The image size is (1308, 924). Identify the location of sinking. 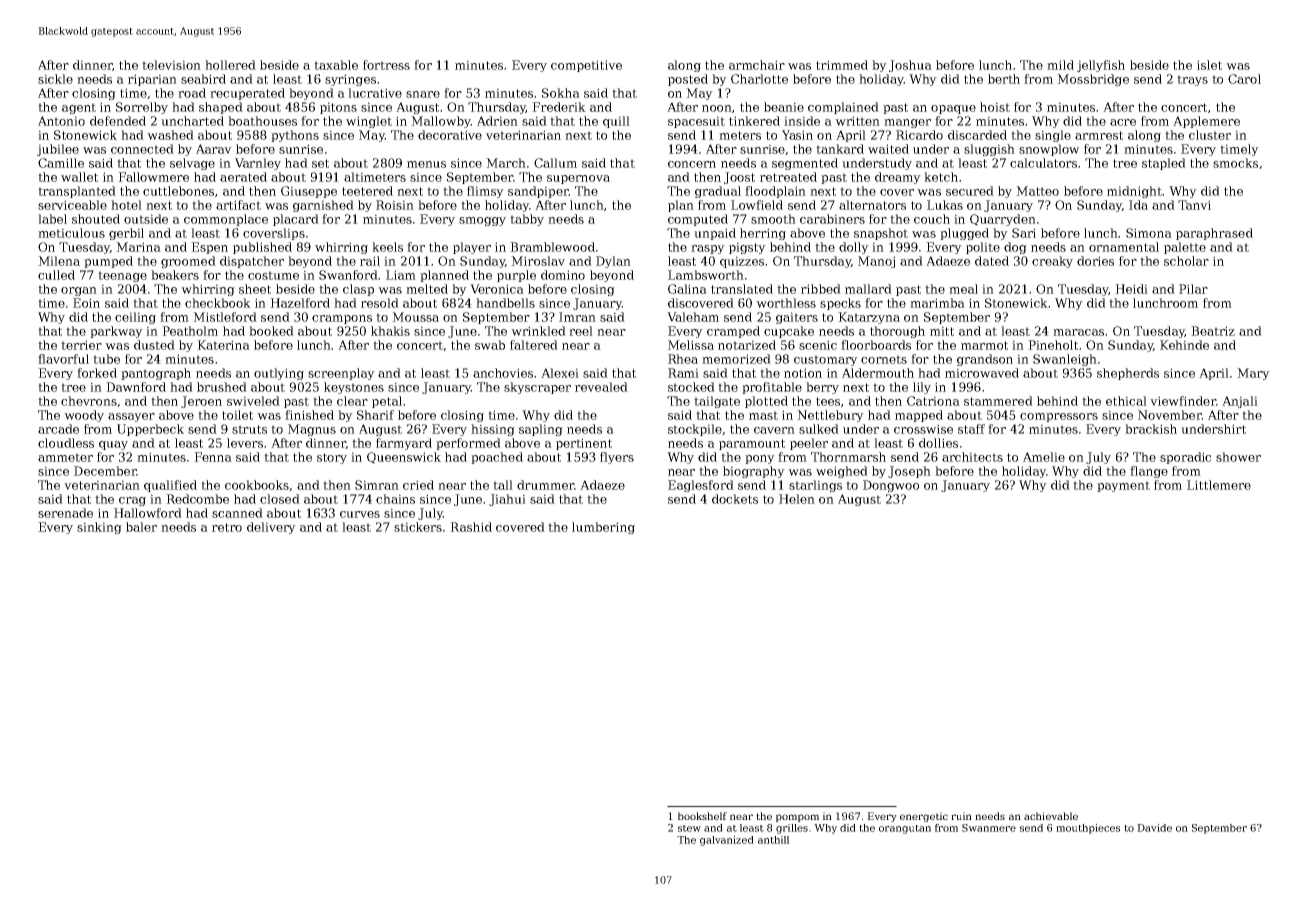
(99, 528).
